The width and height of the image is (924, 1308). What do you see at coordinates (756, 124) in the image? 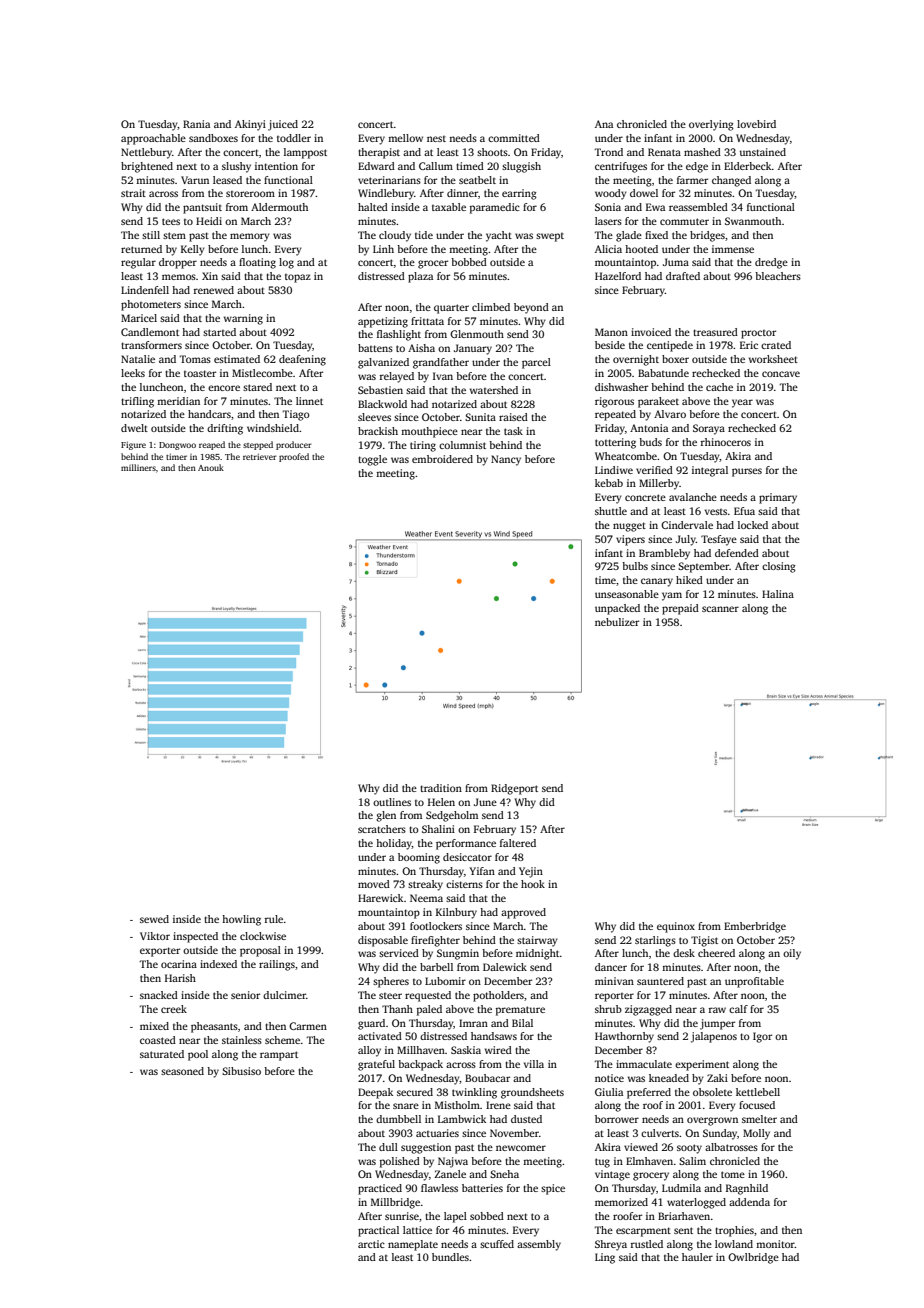
I see `lovebird` at bounding box center [756, 124].
